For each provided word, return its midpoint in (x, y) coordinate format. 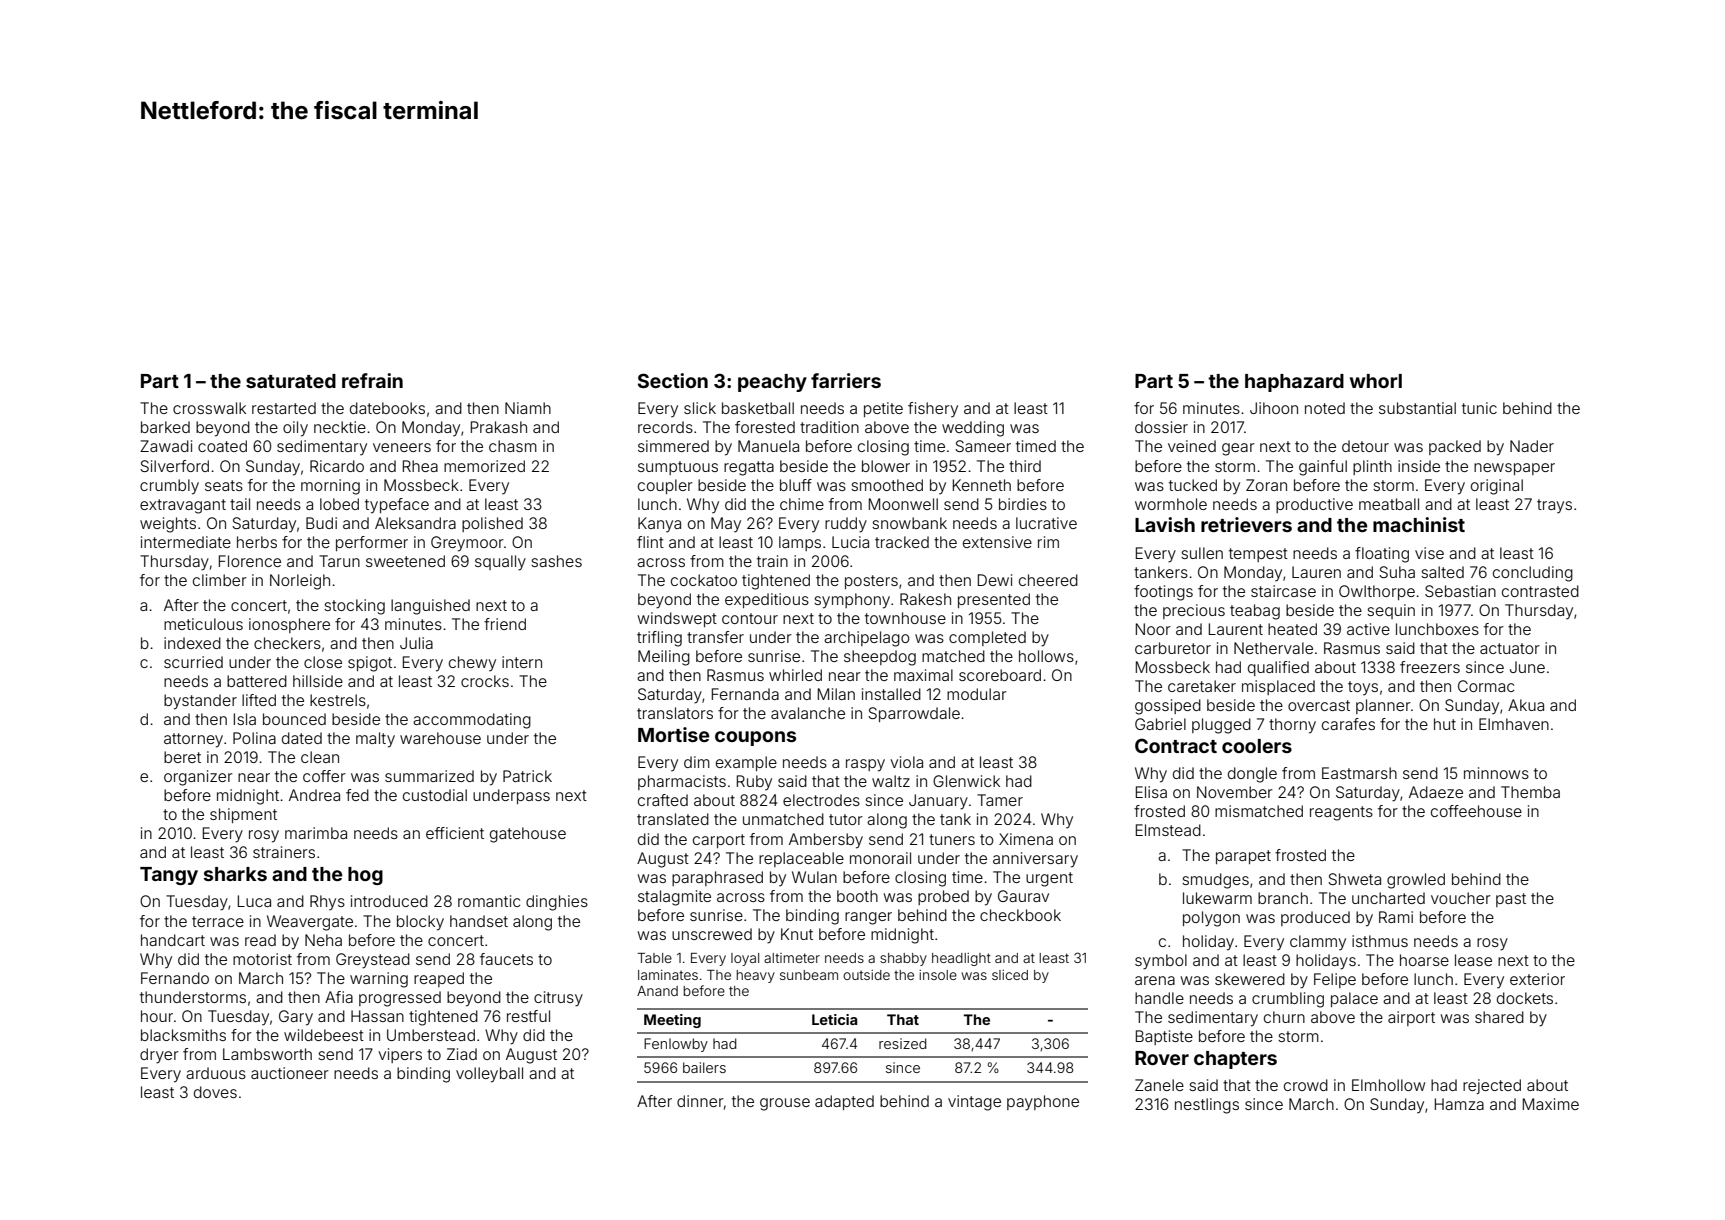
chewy (472, 663)
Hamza (1459, 1104)
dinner (700, 1101)
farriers (846, 380)
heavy (755, 976)
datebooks (387, 408)
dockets (1525, 998)
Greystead (373, 961)
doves (215, 1092)
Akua (1526, 705)
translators (675, 713)
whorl (1376, 381)
